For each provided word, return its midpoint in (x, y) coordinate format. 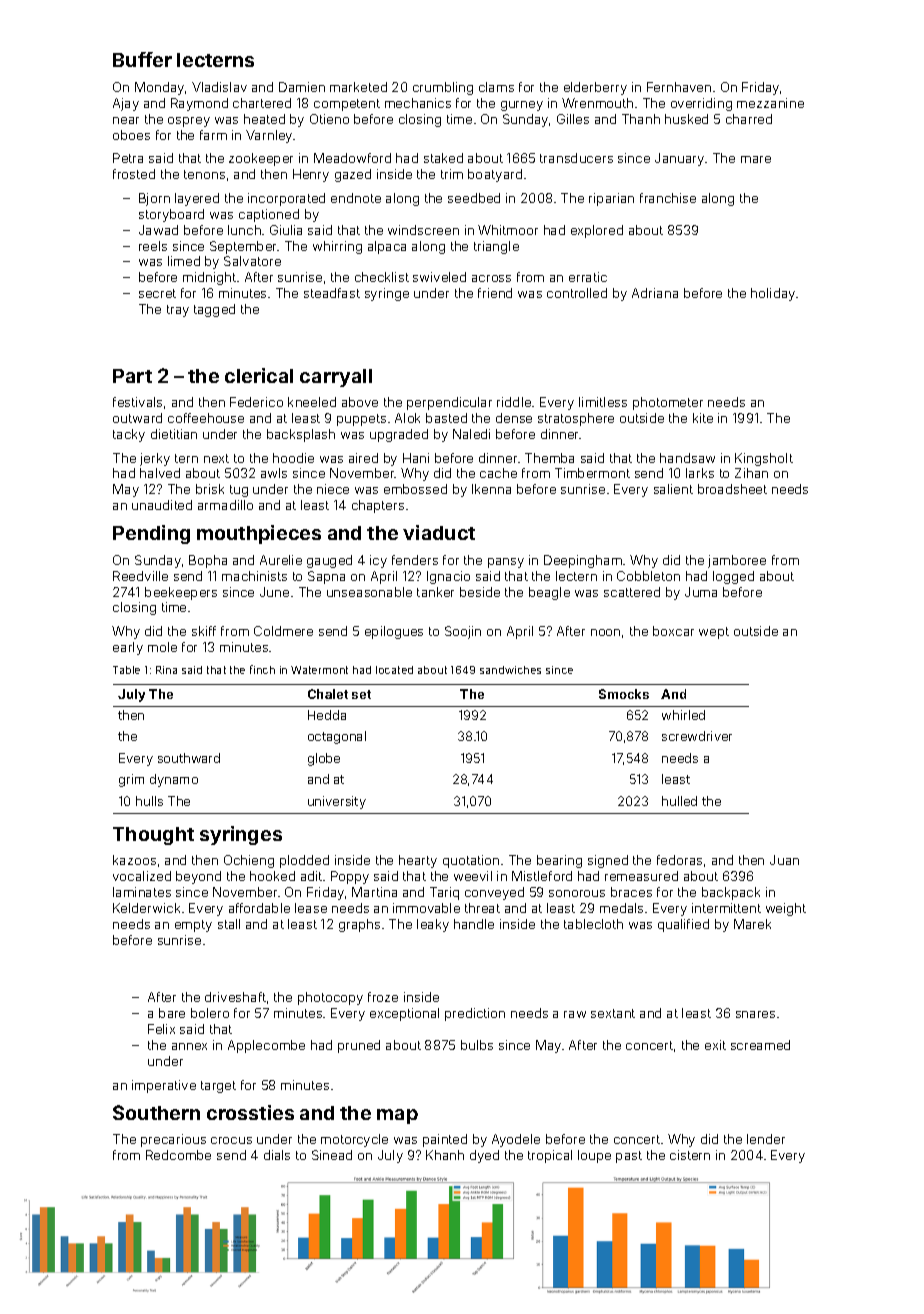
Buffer (142, 59)
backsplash (301, 435)
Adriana (655, 293)
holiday (773, 294)
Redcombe (178, 1155)
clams (496, 87)
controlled (577, 293)
